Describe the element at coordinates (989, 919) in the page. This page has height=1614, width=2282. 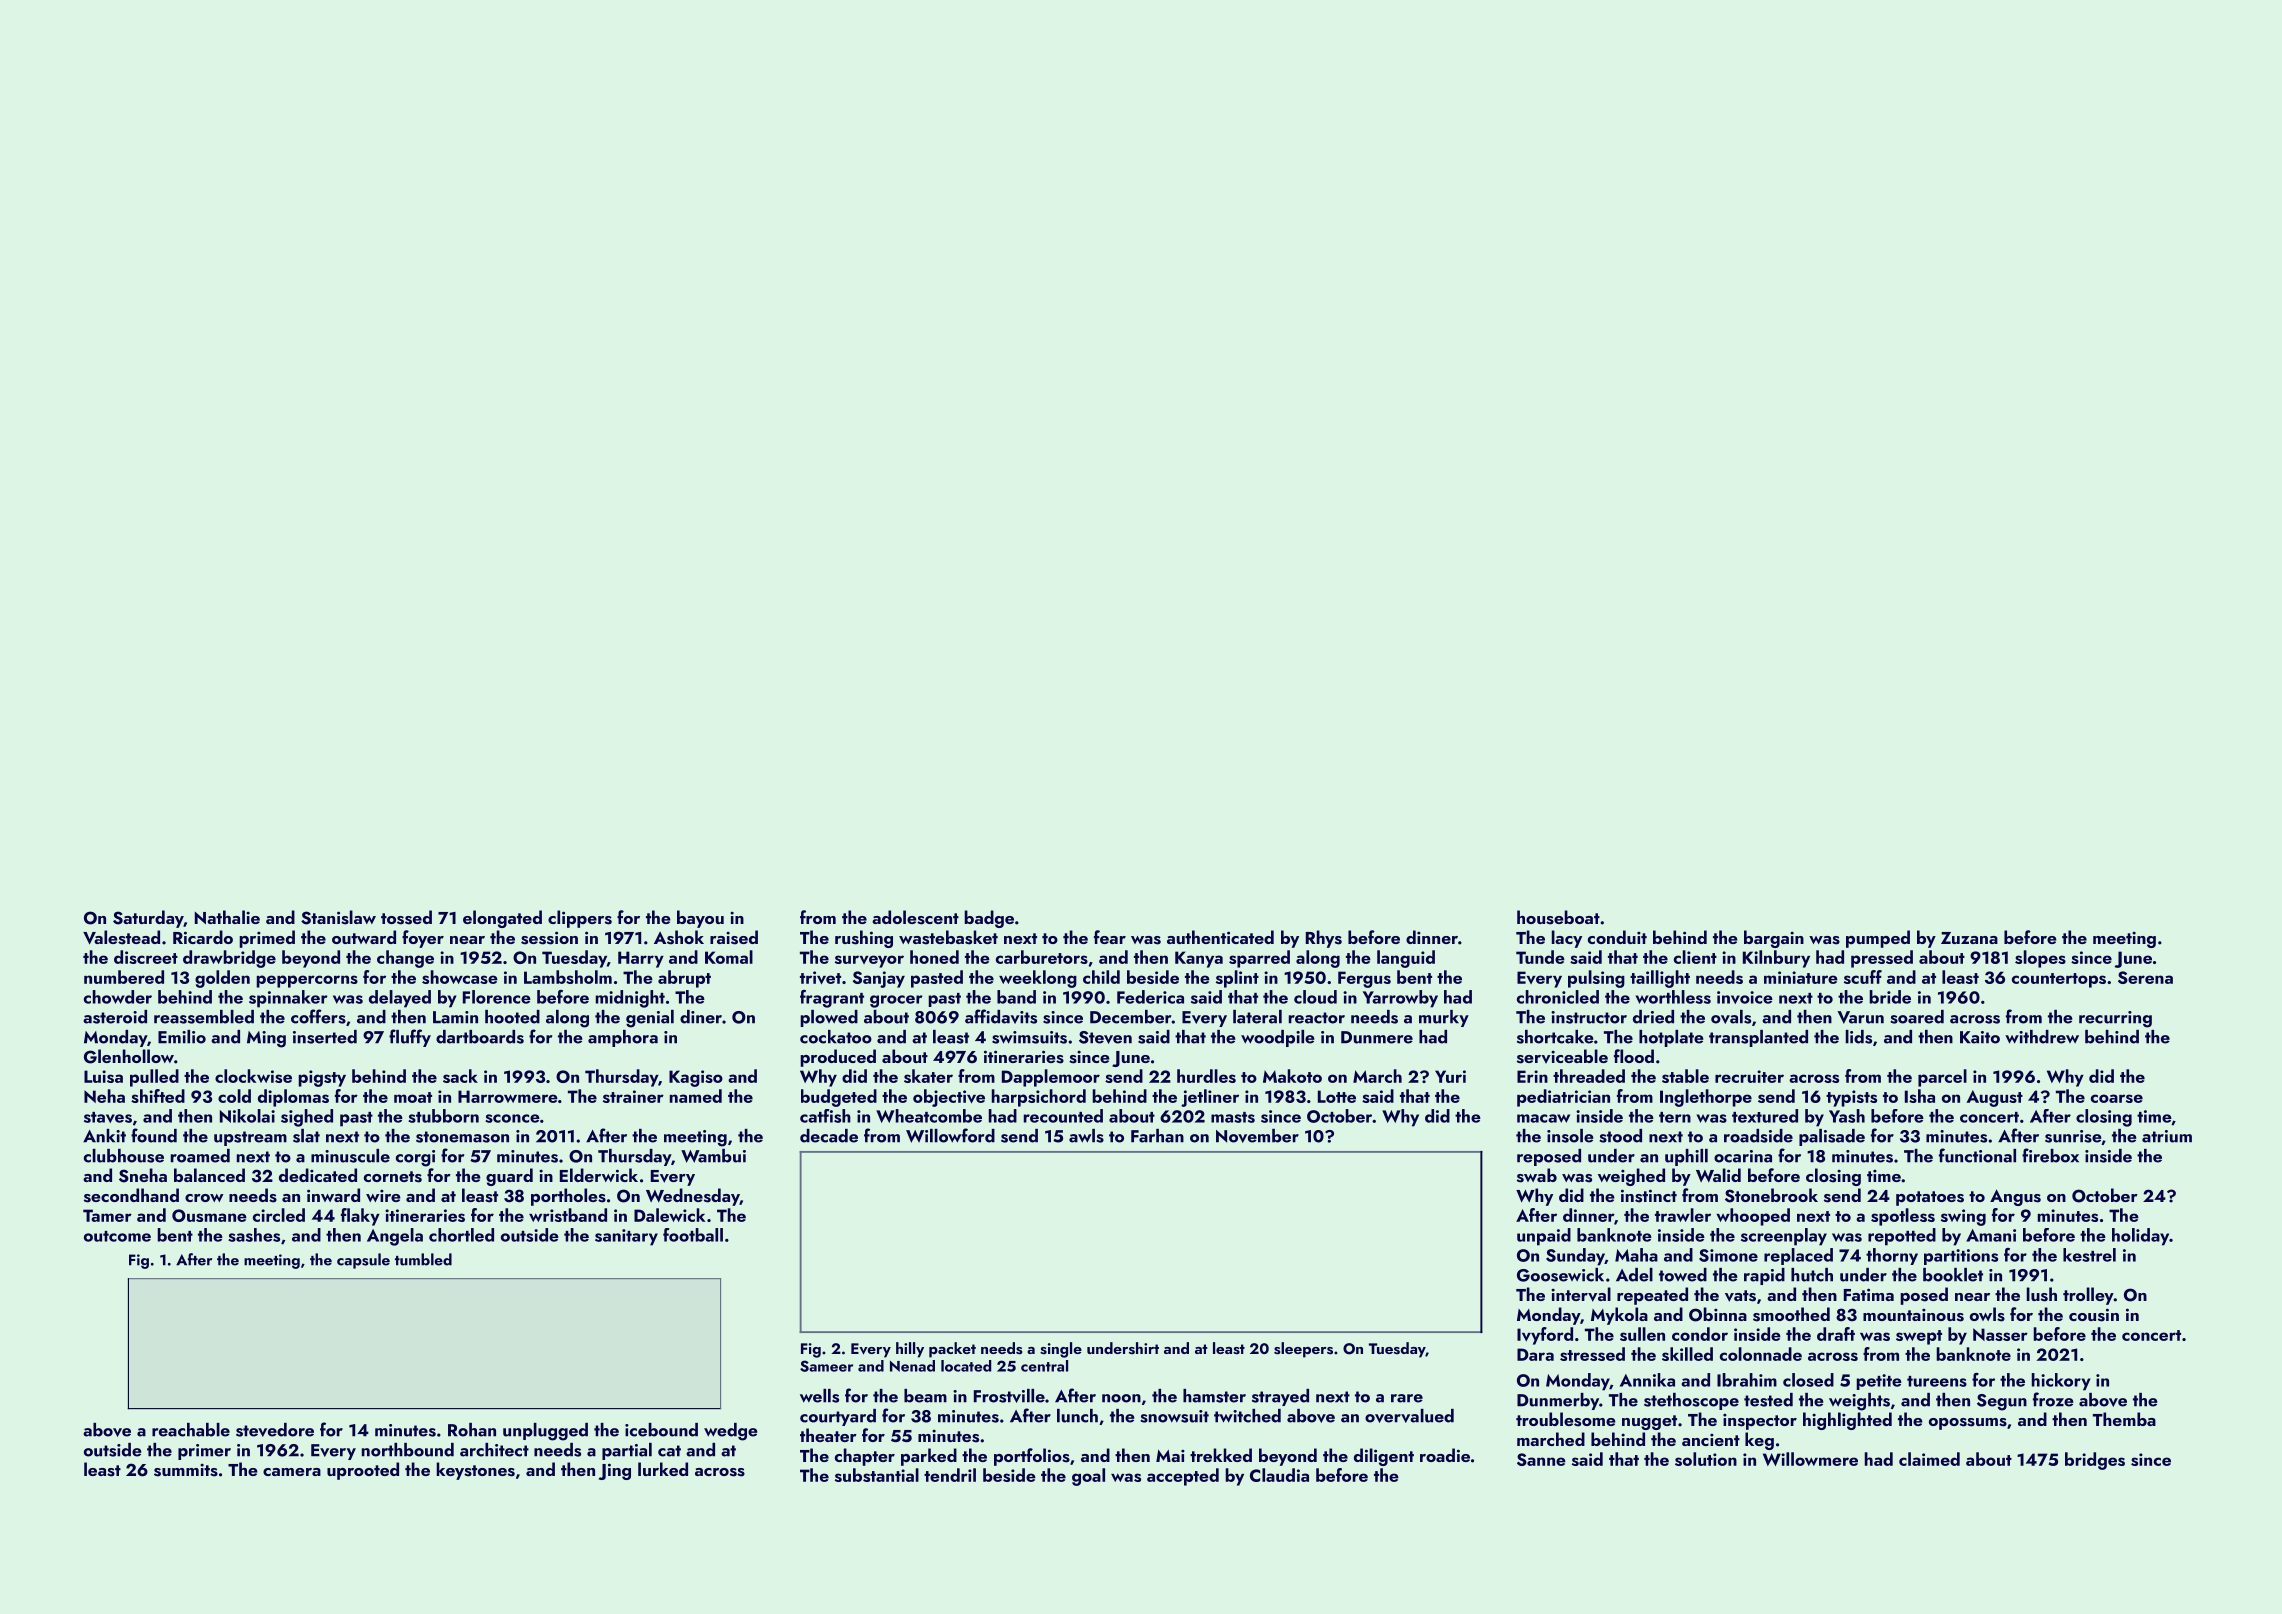
I see `badge` at that location.
